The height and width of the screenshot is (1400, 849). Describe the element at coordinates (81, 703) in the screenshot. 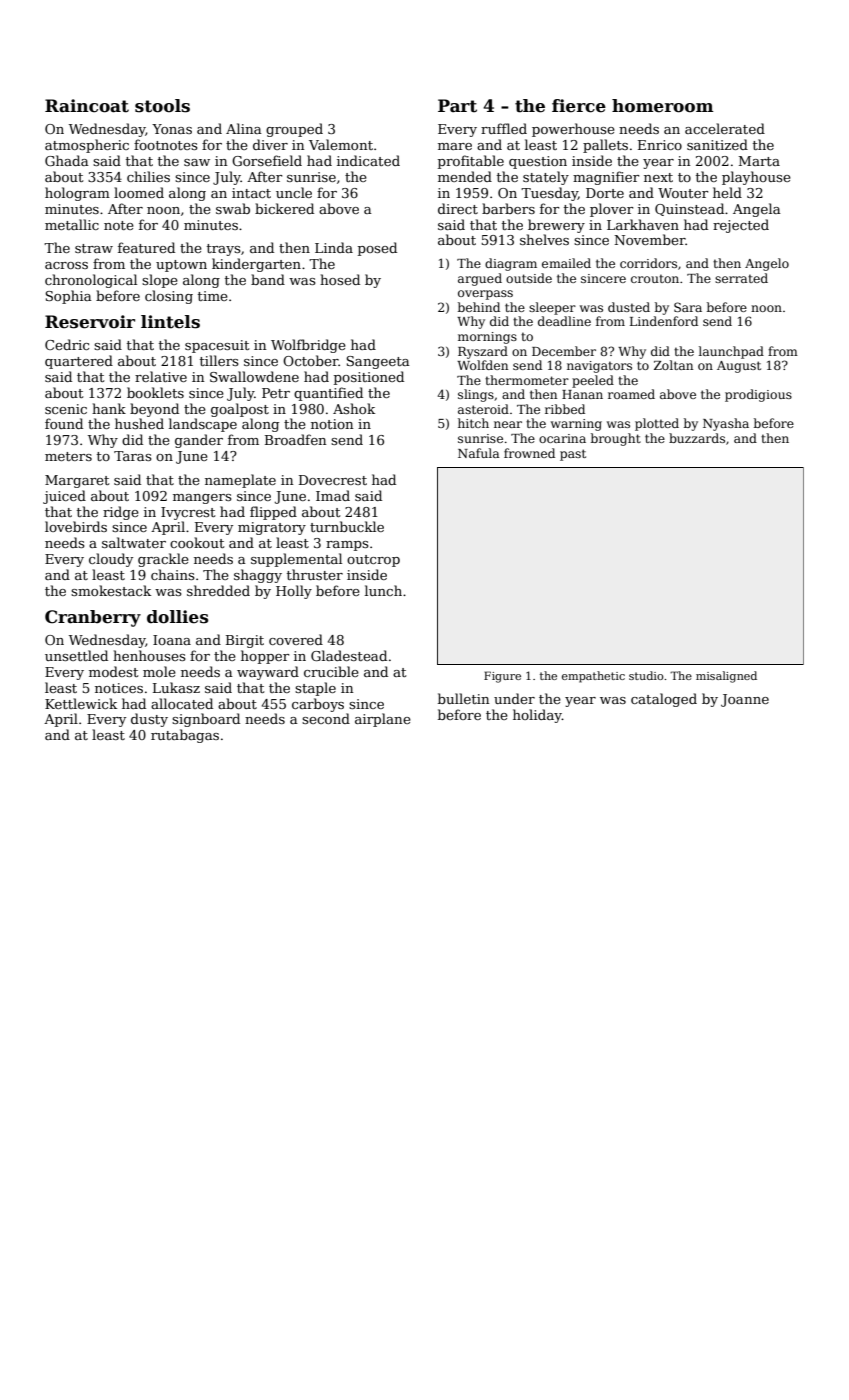

I see `Kettlewick` at that location.
